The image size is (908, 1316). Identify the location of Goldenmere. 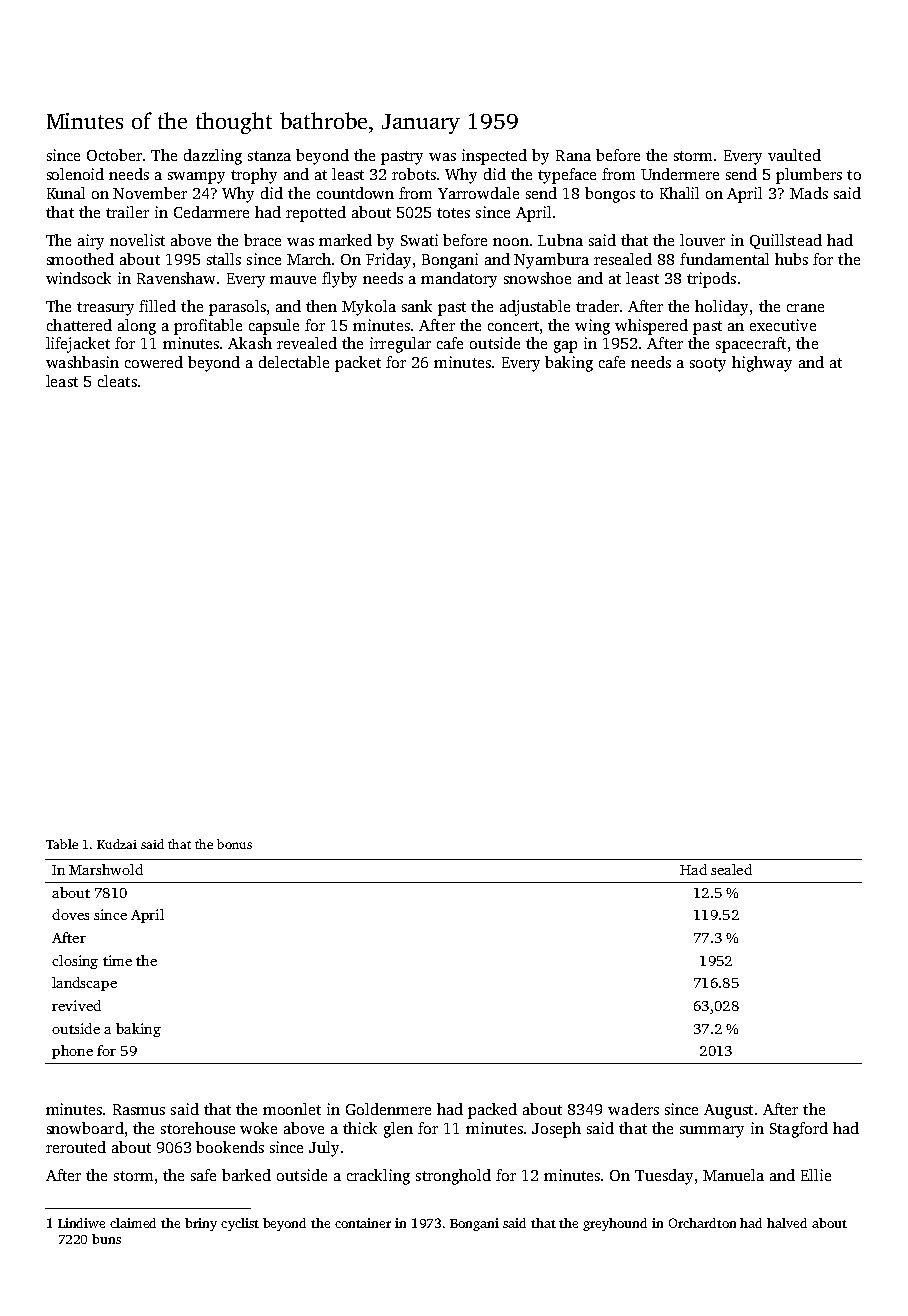
(388, 1109).
